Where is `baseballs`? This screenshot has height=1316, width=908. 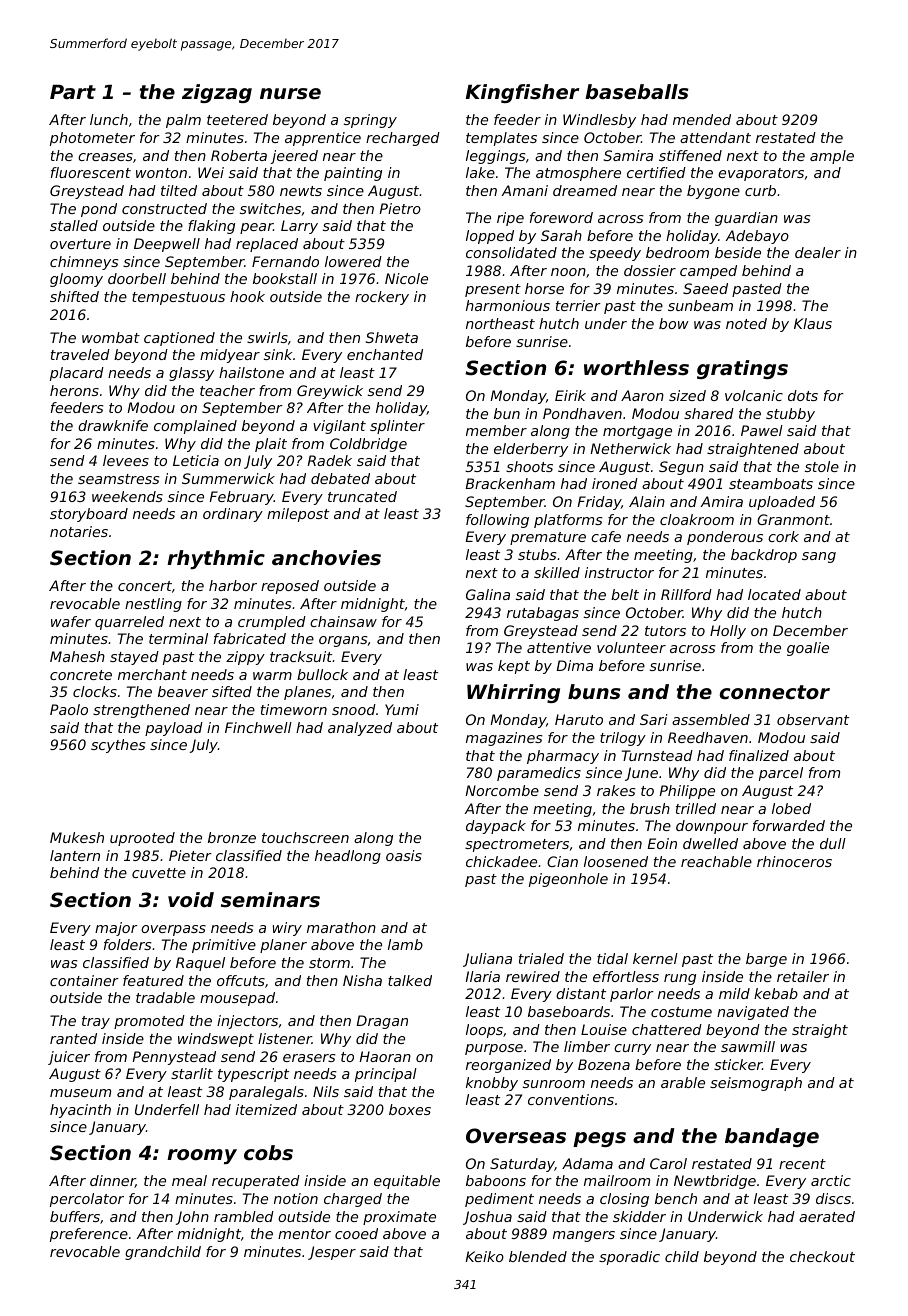 baseballs is located at coordinates (637, 92).
